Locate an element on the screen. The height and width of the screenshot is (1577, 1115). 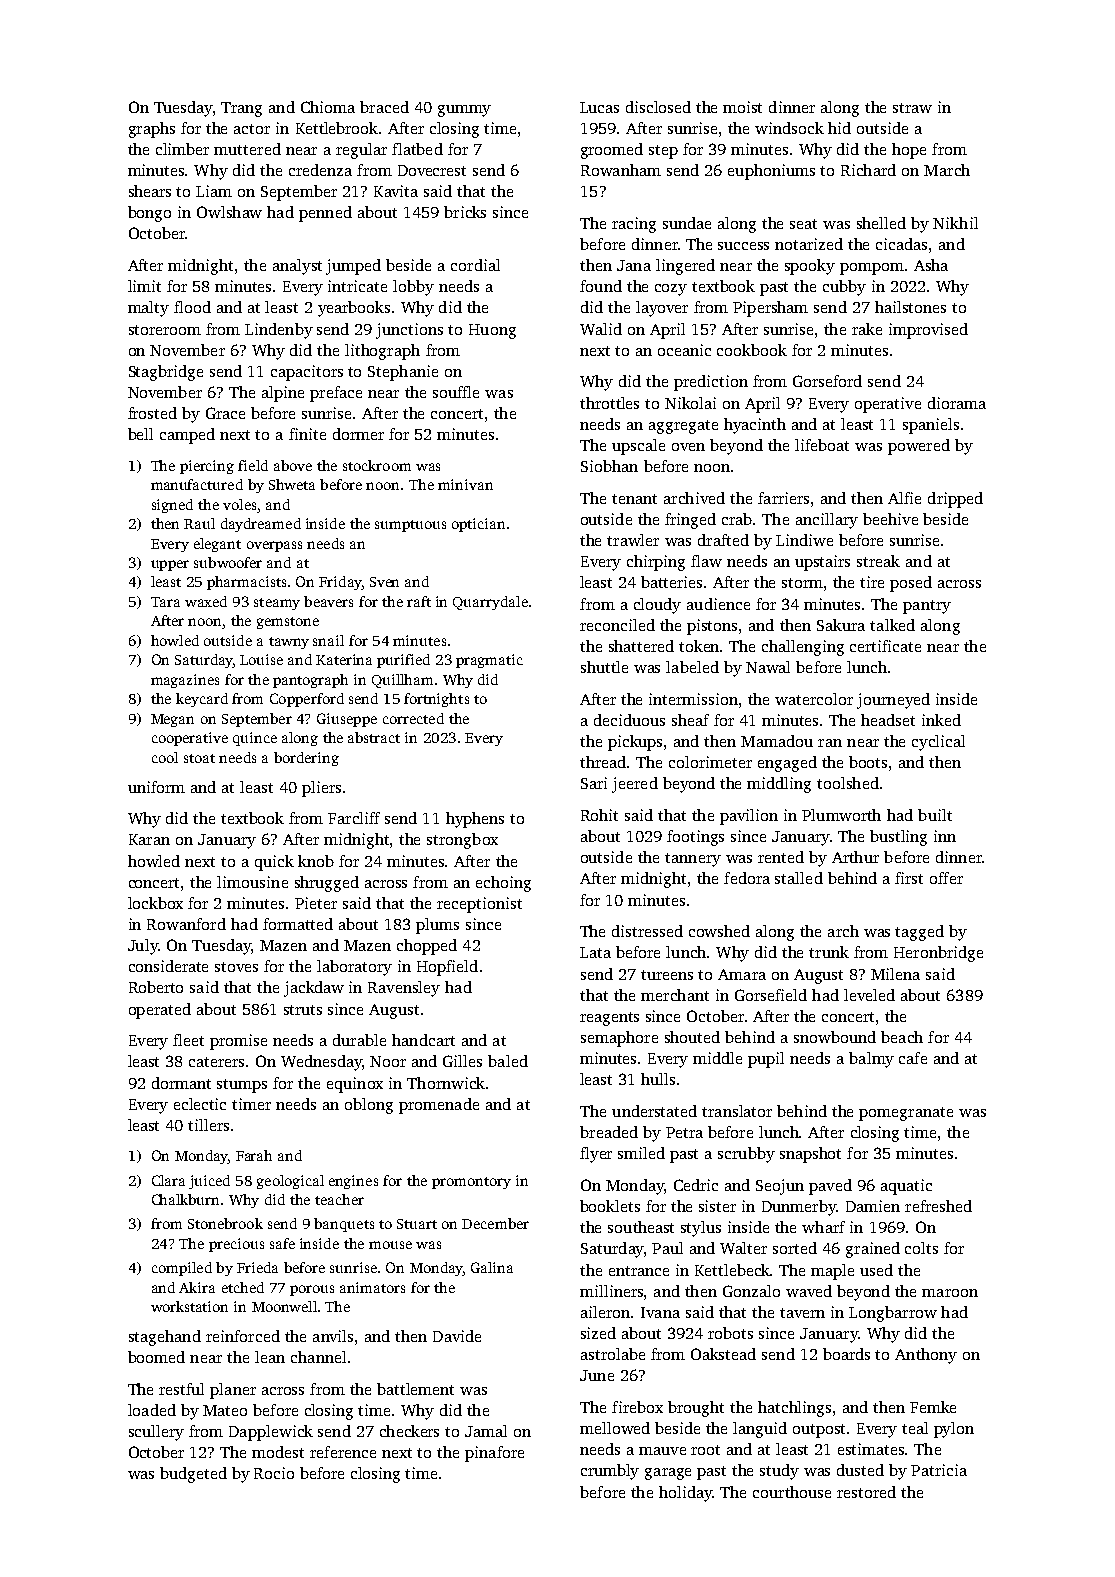
Lata is located at coordinates (595, 952).
